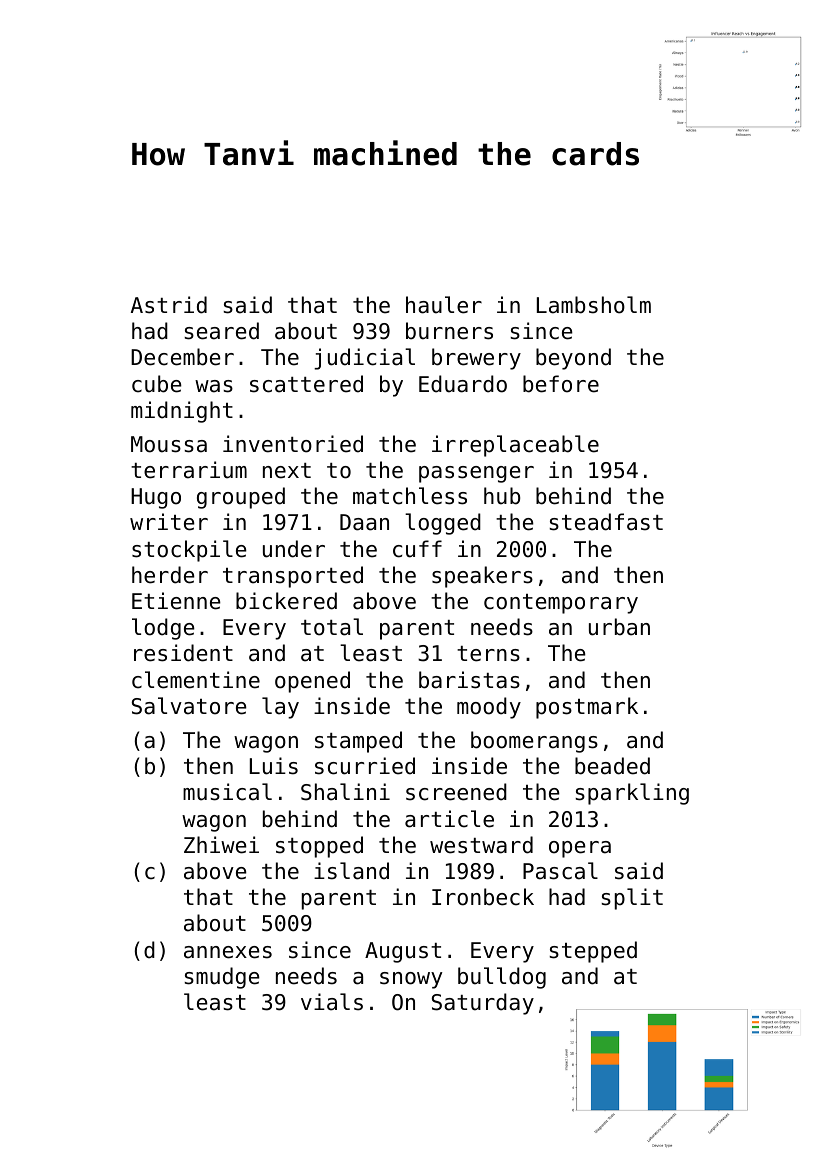 The image size is (826, 1172). What do you see at coordinates (515, 446) in the page?
I see `irreplaceable` at bounding box center [515, 446].
